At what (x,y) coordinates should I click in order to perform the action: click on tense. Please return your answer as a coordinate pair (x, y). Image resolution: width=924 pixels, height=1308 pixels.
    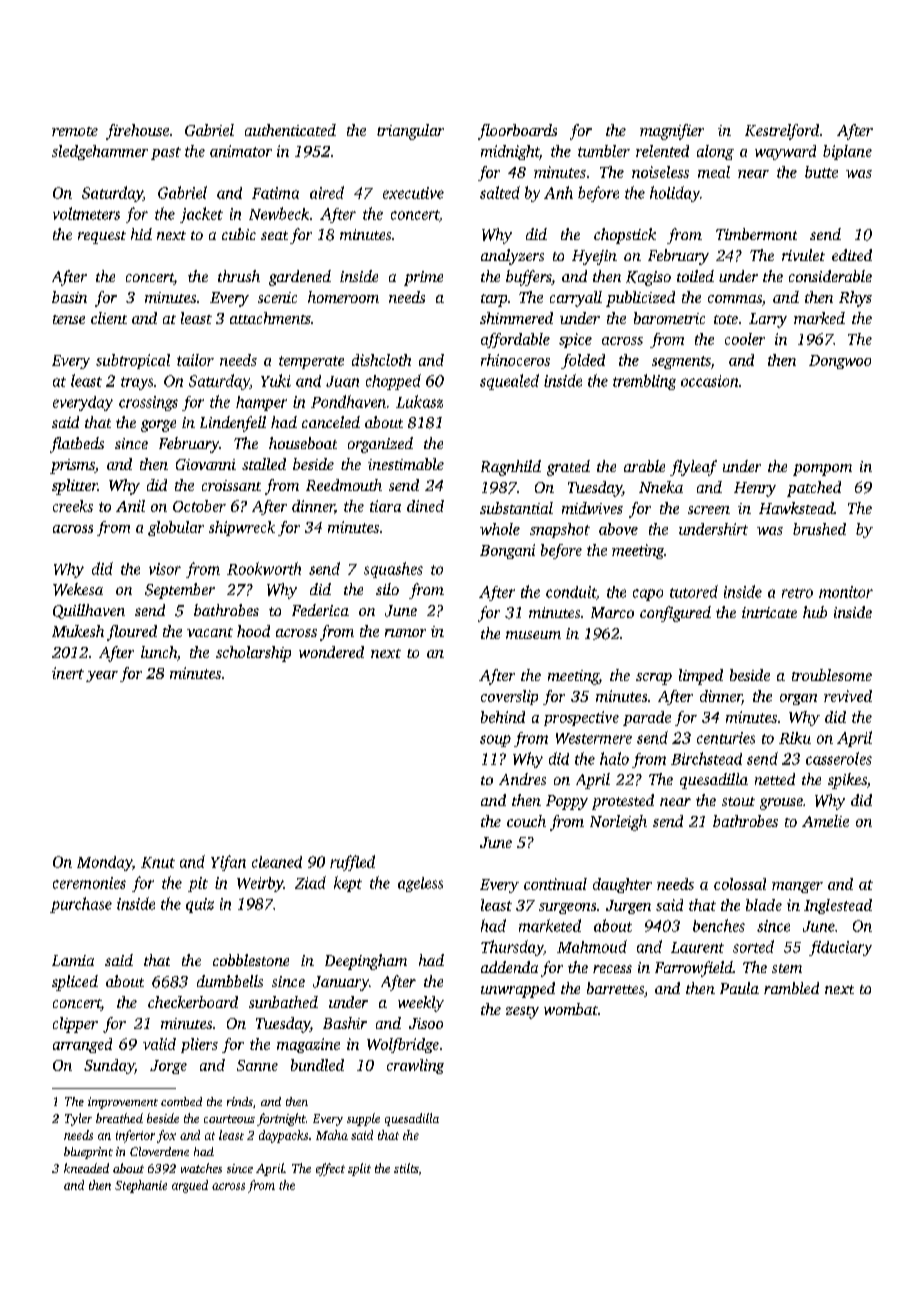
    Looking at the image, I should click on (69, 319).
